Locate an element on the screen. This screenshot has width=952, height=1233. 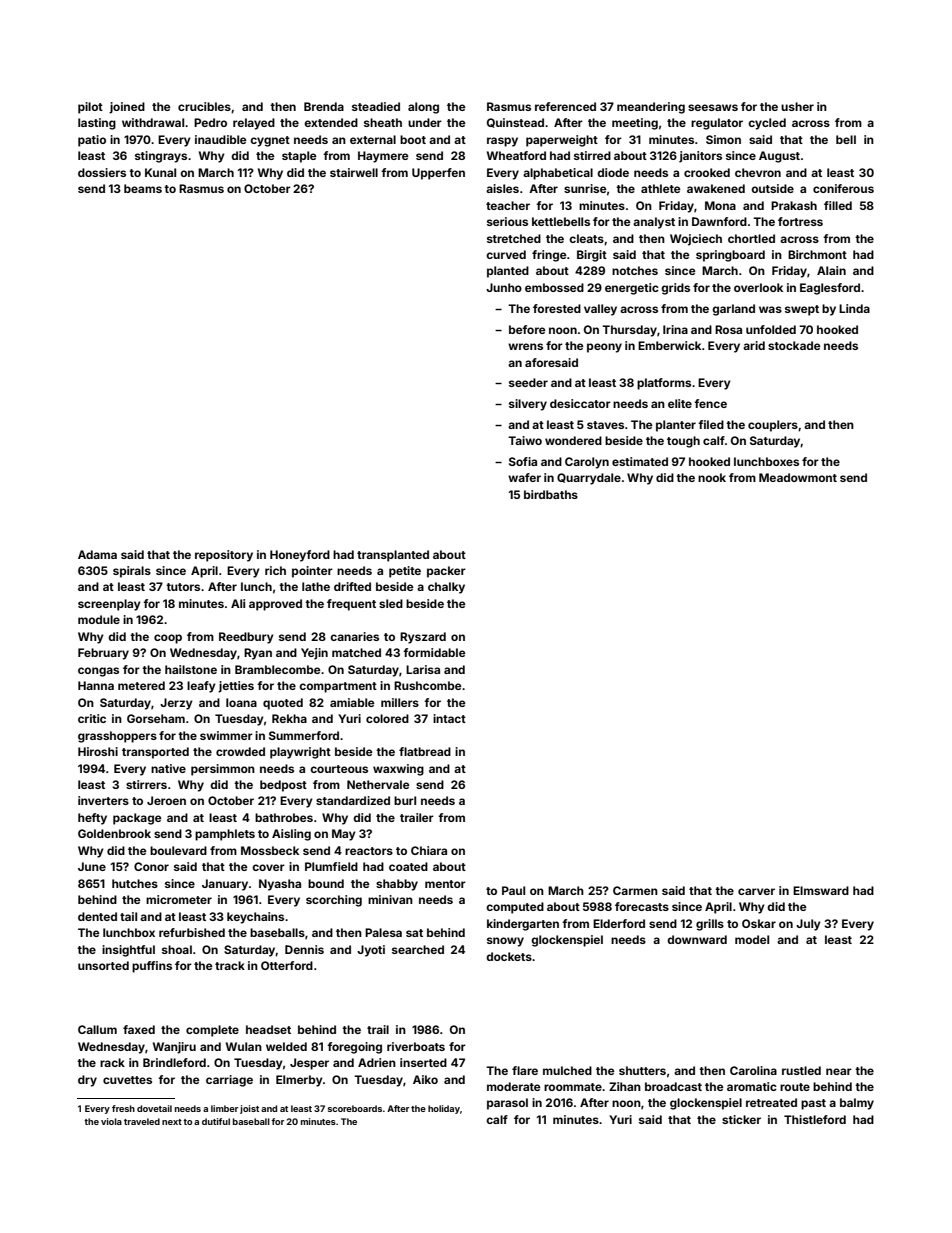
embossed is located at coordinates (554, 287).
